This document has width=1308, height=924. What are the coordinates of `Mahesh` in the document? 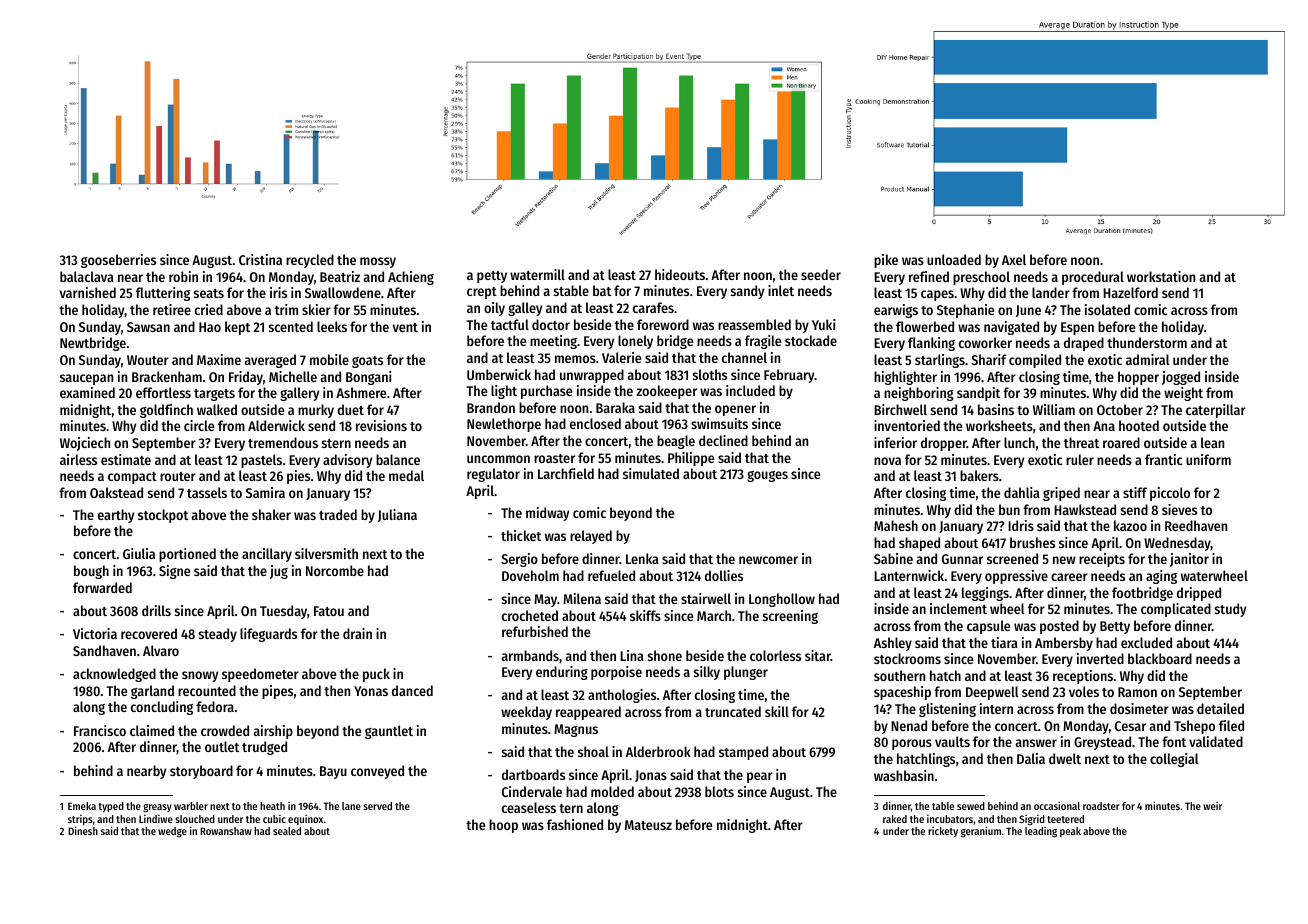 It's located at (896, 525).
